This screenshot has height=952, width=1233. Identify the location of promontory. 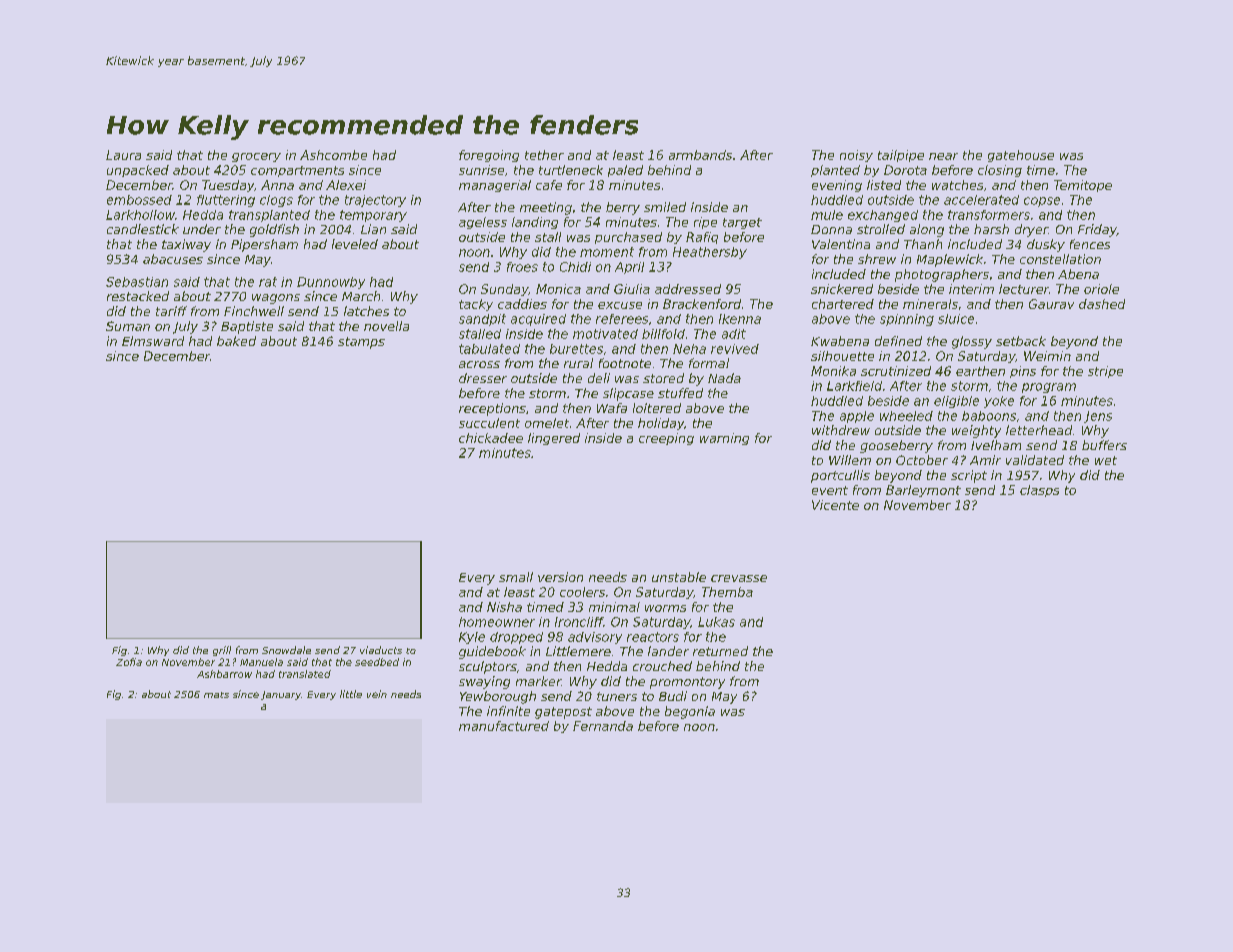
(687, 683).
